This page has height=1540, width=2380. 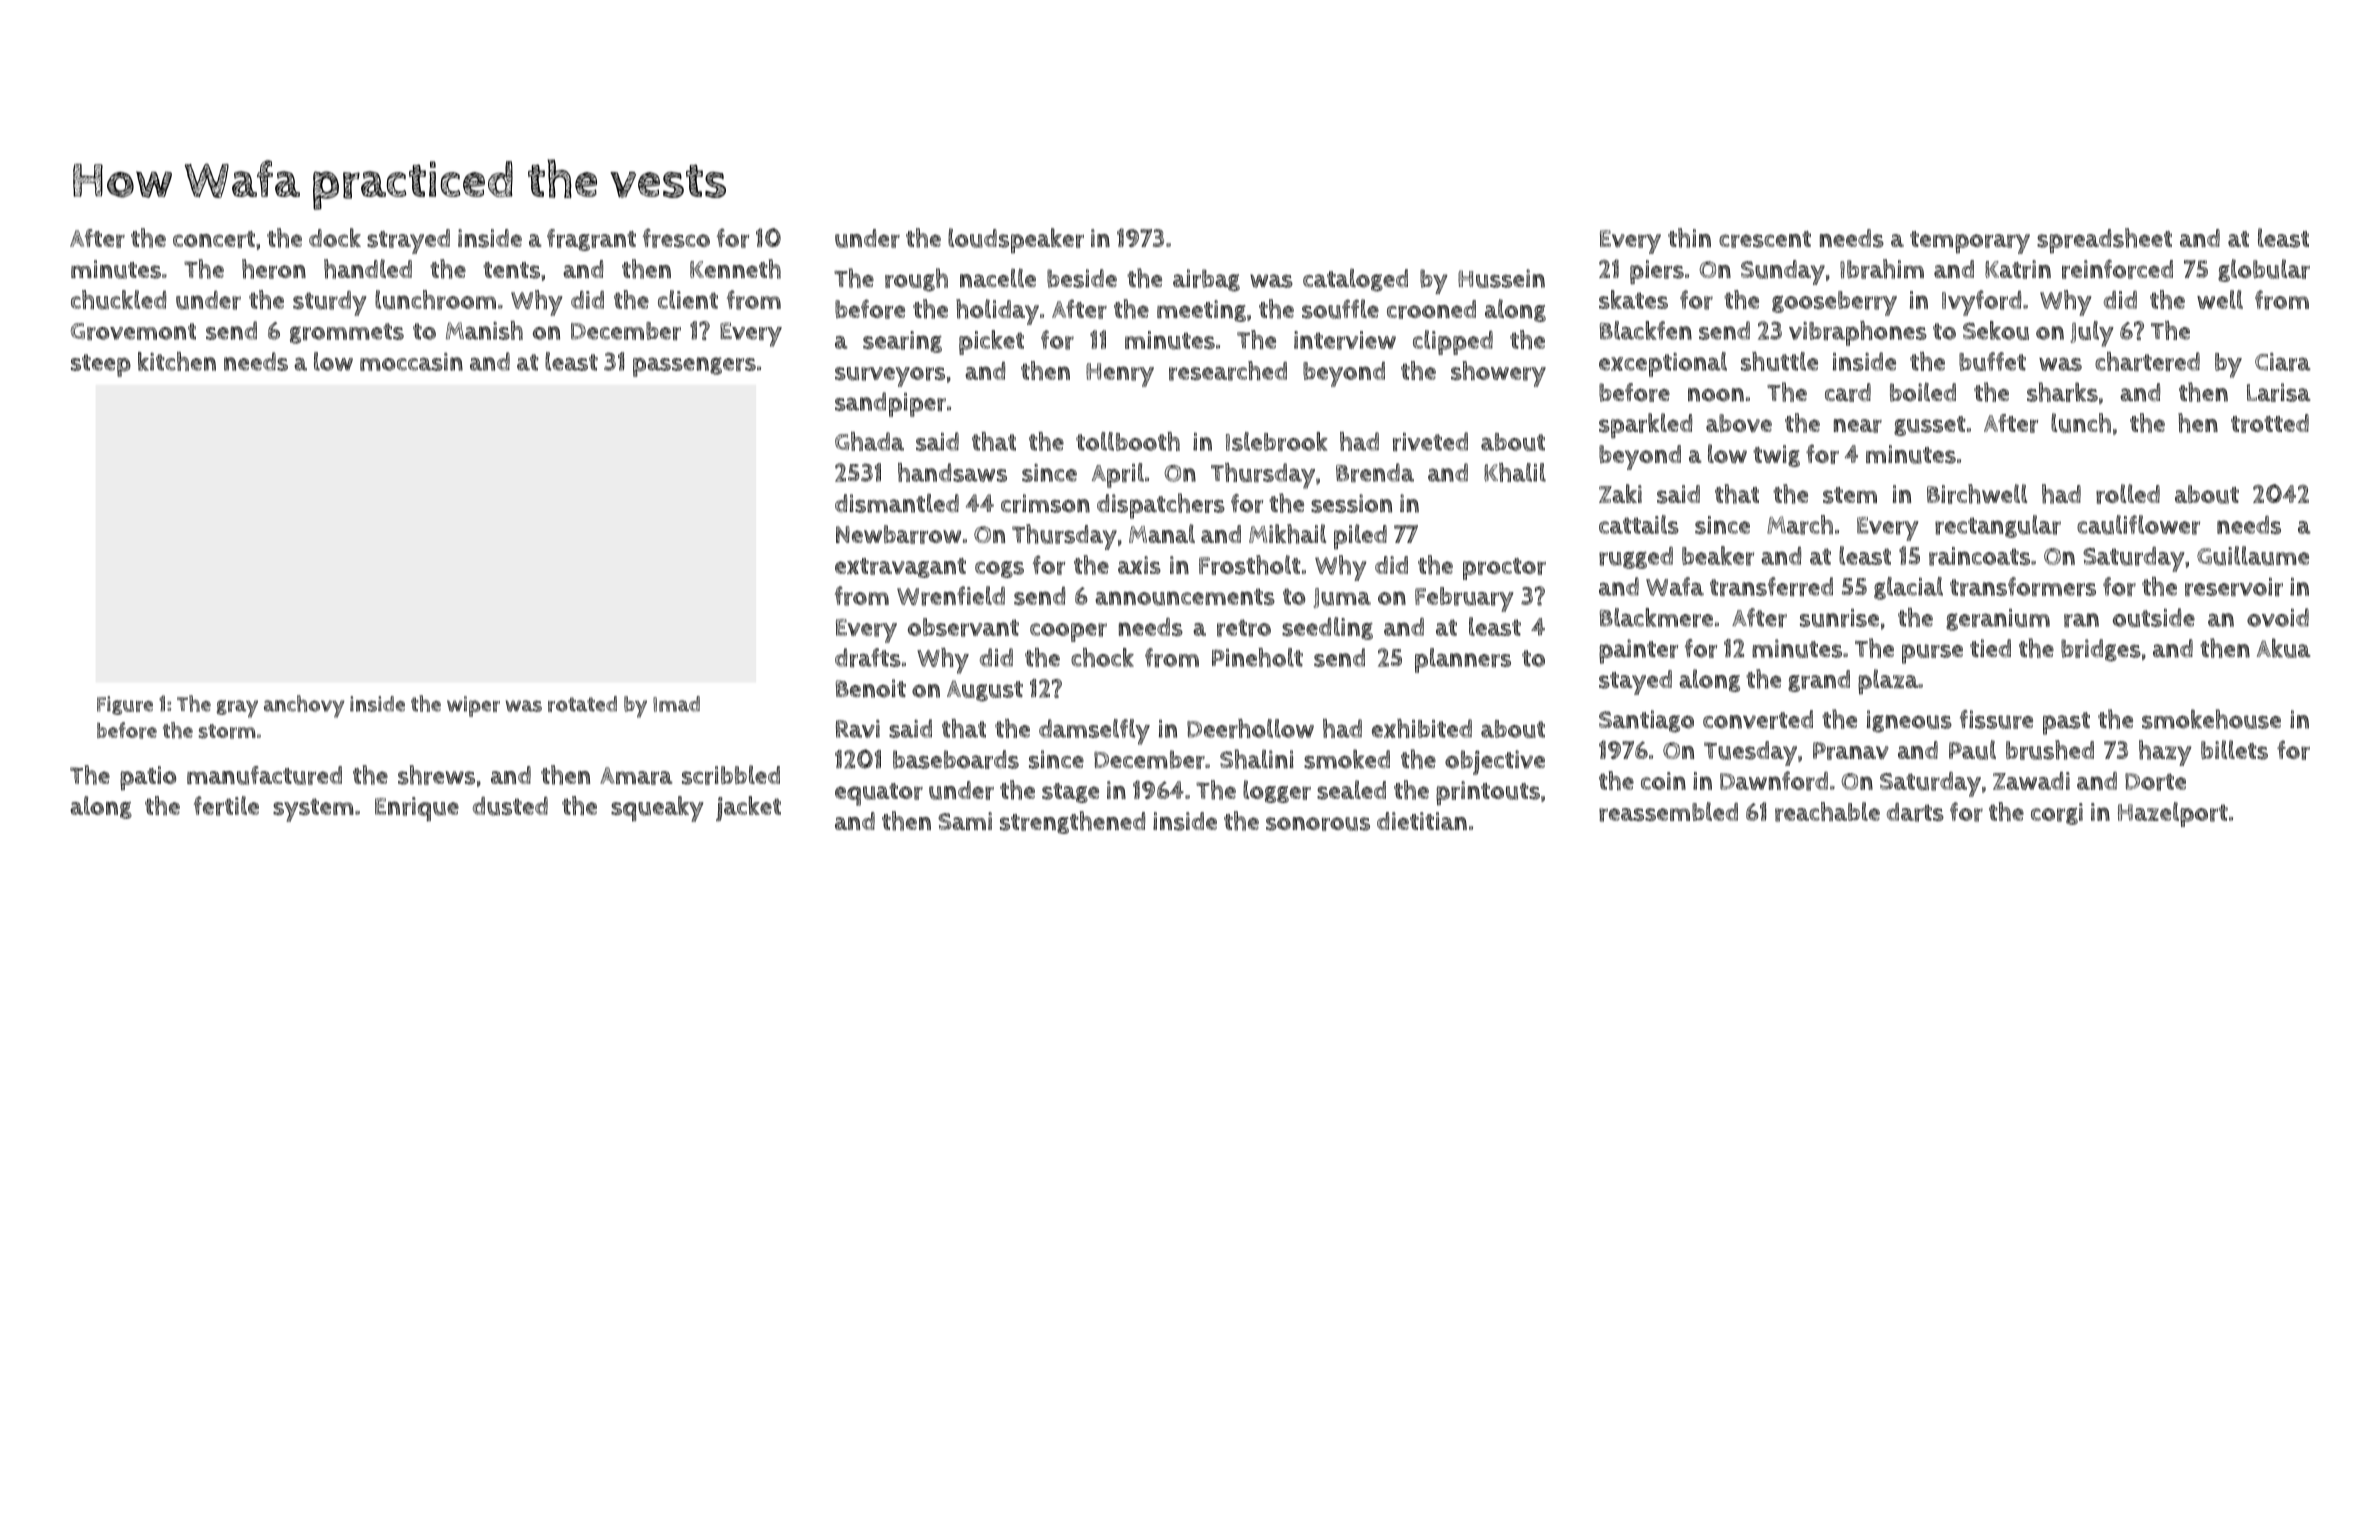 What do you see at coordinates (335, 237) in the page?
I see `dock` at bounding box center [335, 237].
